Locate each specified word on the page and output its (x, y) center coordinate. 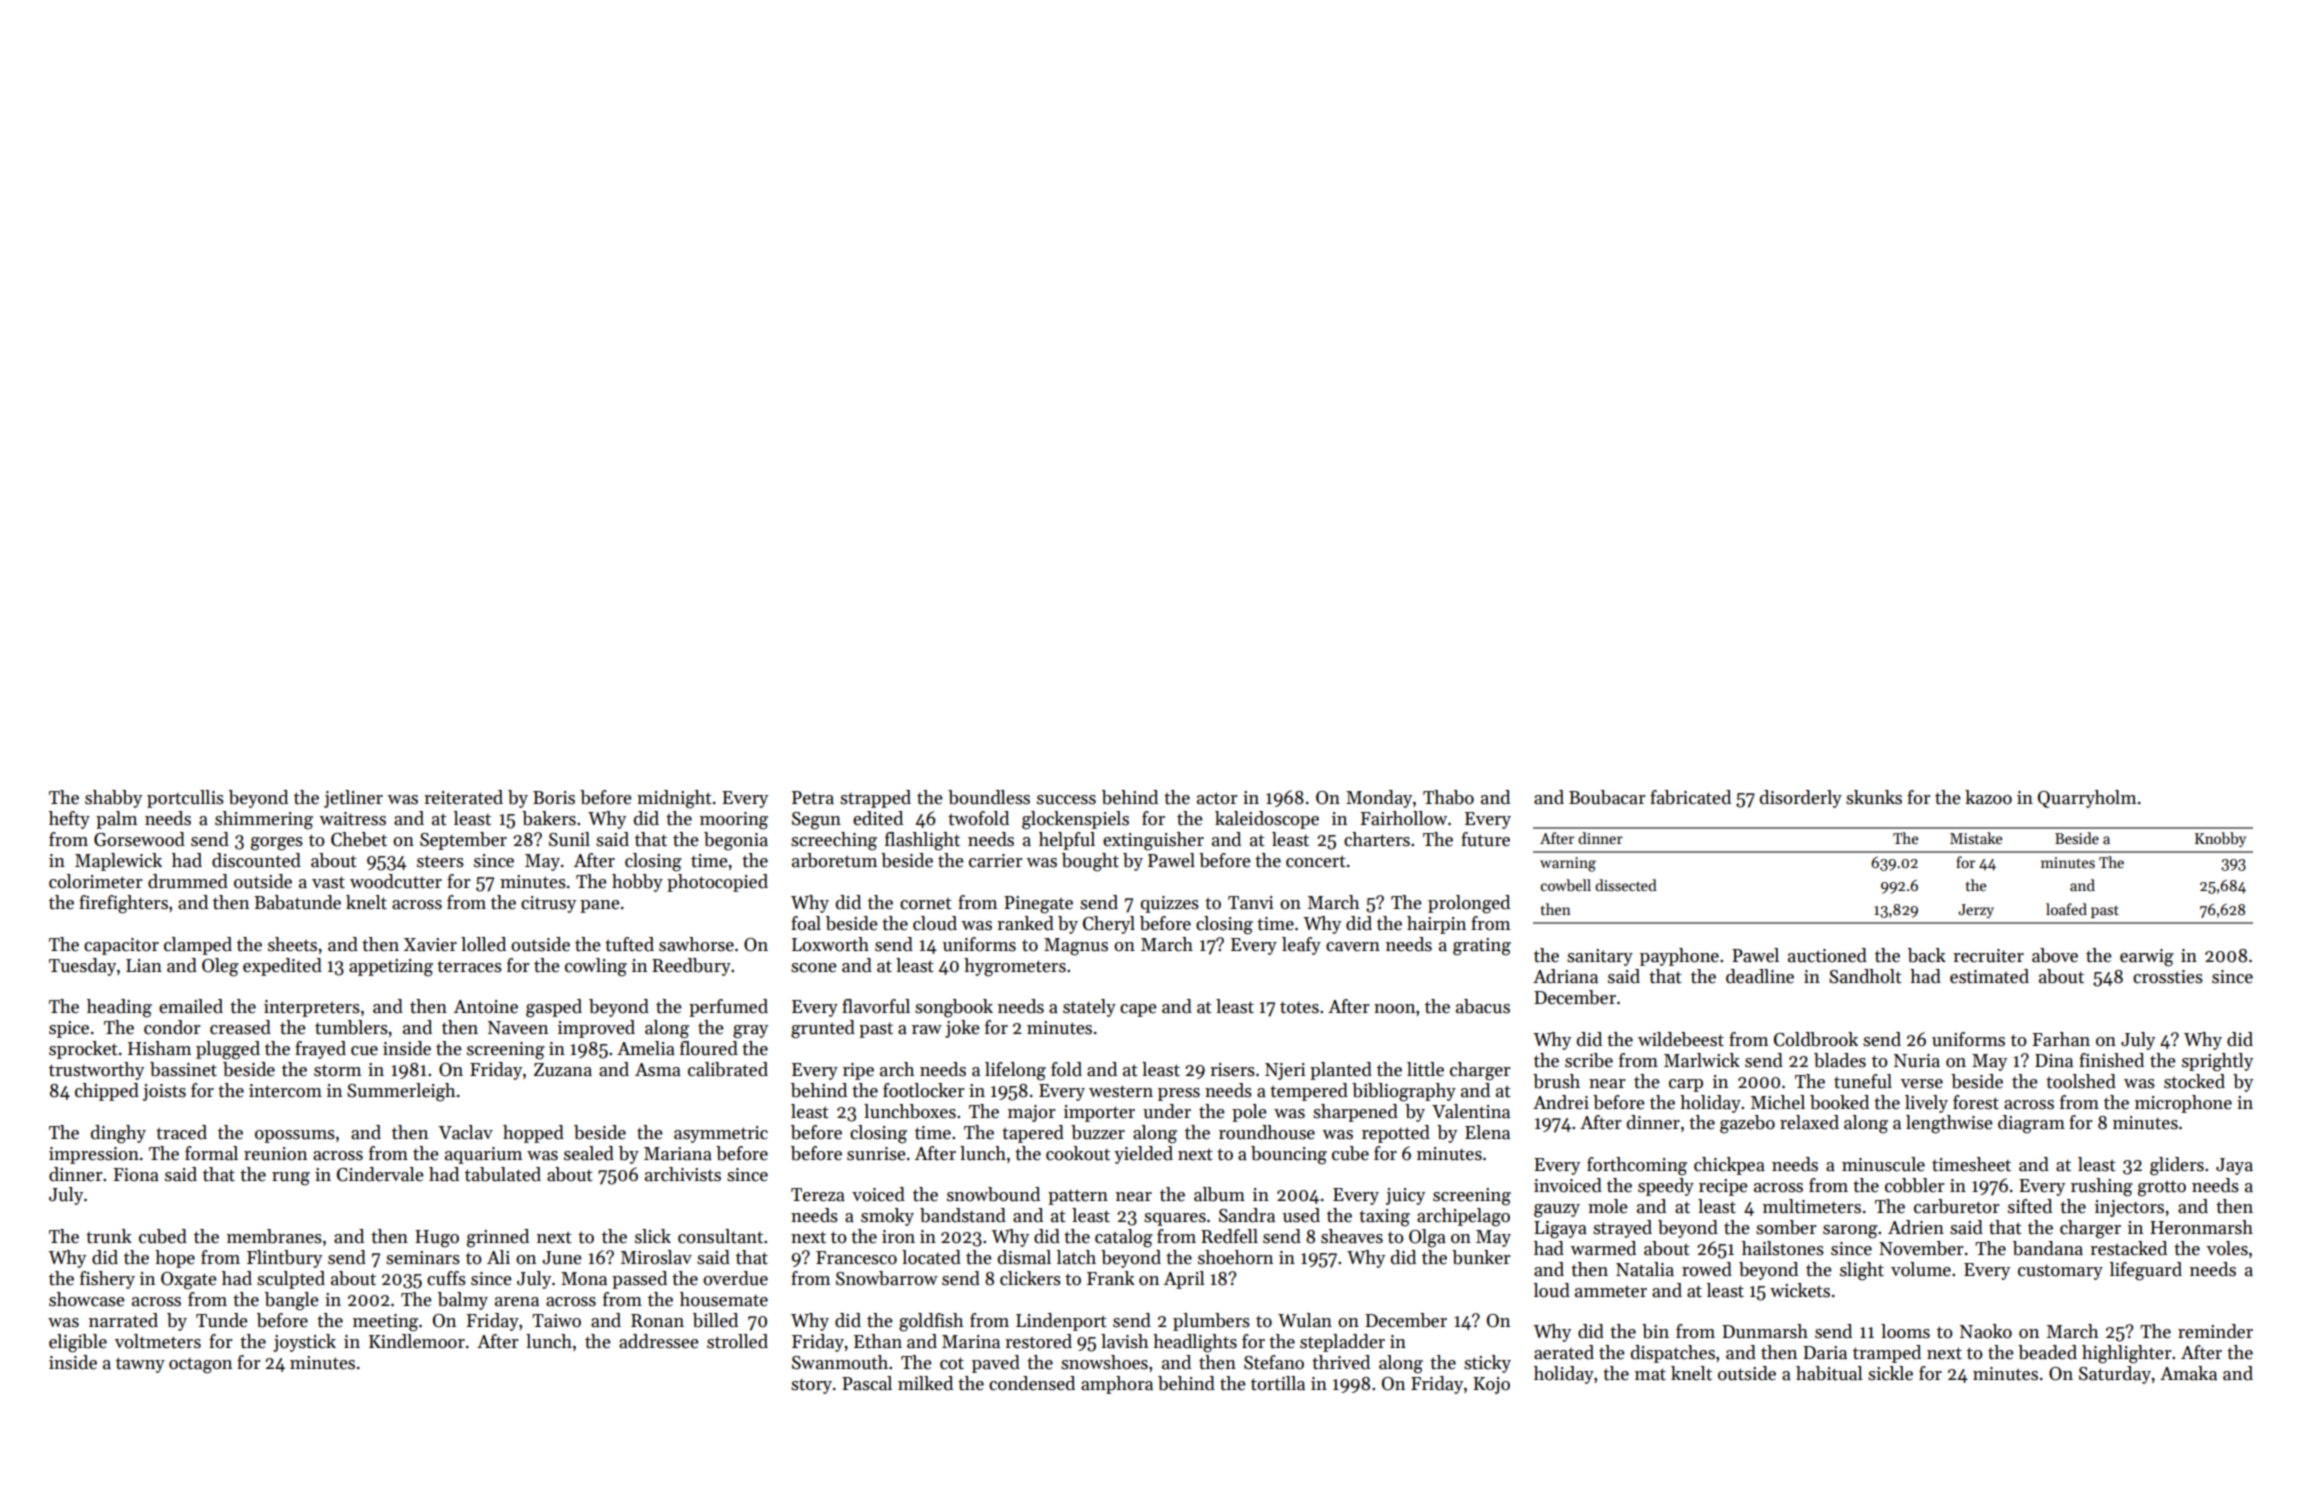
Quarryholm (2087, 799)
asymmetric (721, 1134)
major (1032, 1113)
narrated (123, 1320)
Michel (1778, 1102)
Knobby (2220, 839)
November (1921, 1248)
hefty (69, 820)
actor (1217, 798)
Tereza (818, 1195)
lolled (483, 944)
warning (1568, 864)
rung (291, 1179)
